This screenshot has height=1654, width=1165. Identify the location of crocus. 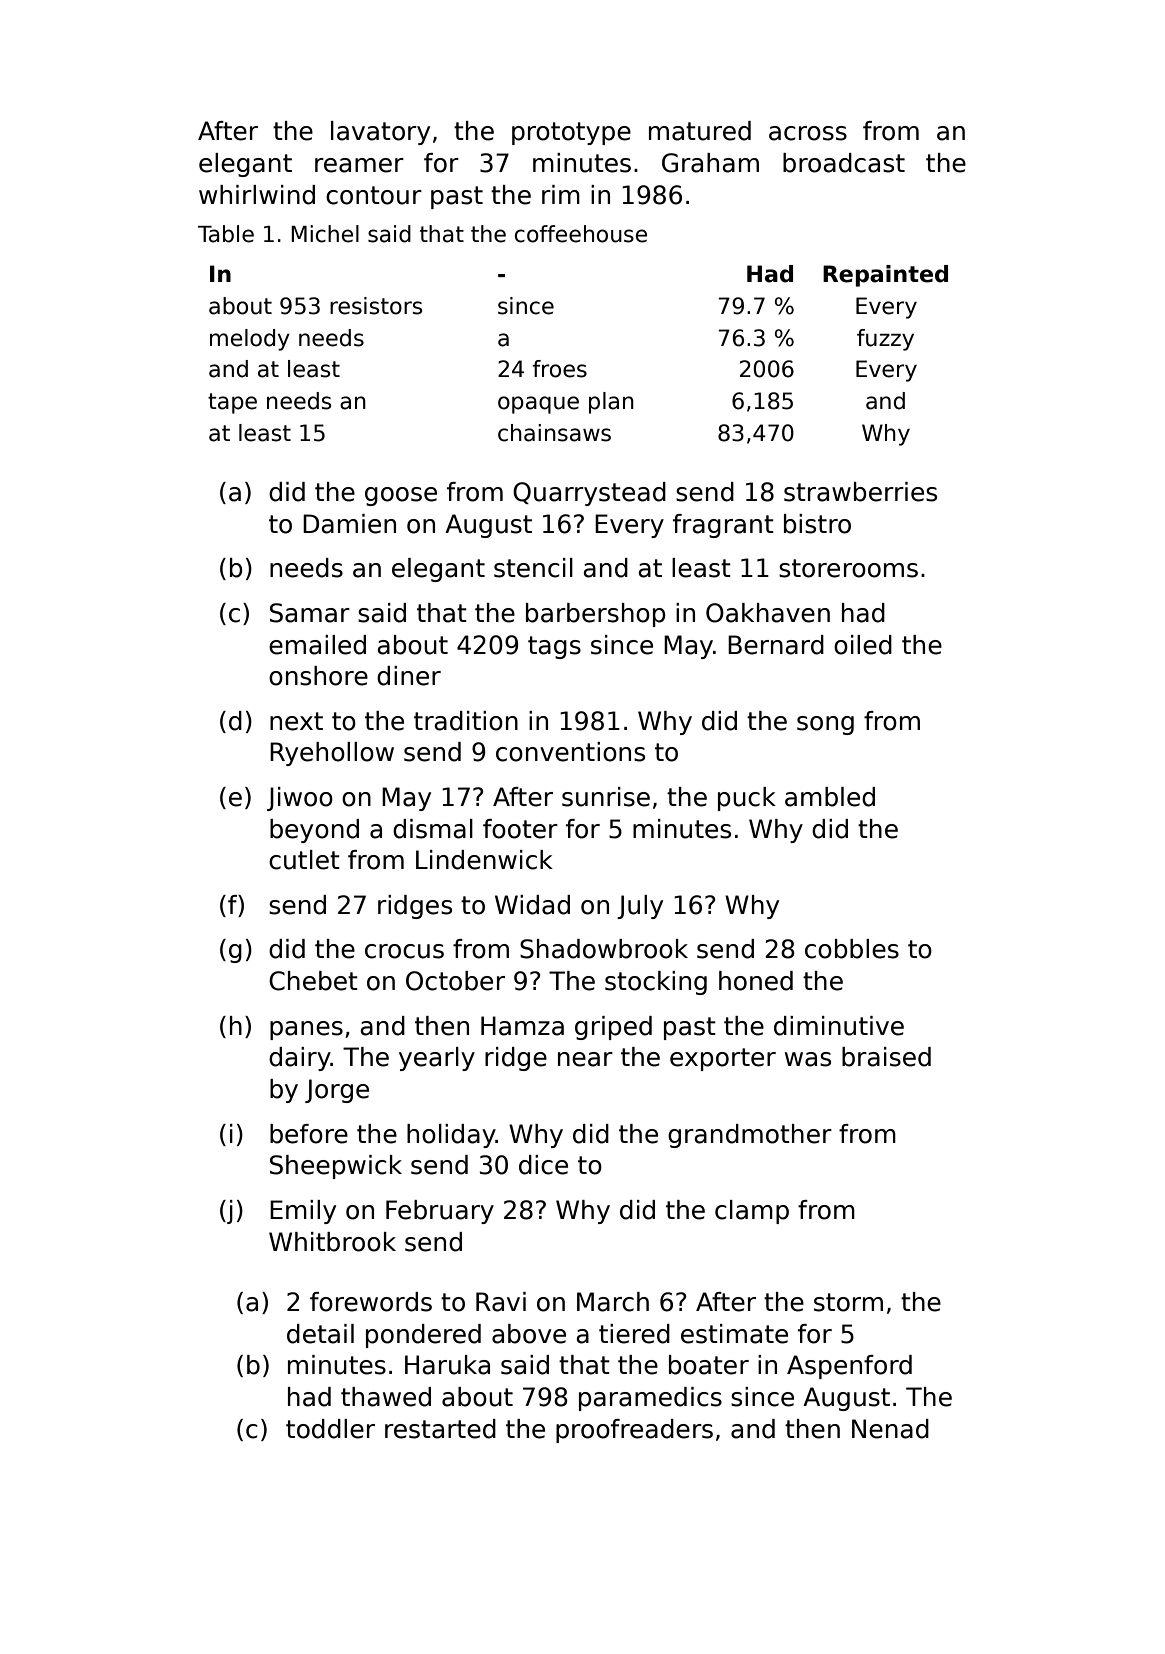
(404, 951).
